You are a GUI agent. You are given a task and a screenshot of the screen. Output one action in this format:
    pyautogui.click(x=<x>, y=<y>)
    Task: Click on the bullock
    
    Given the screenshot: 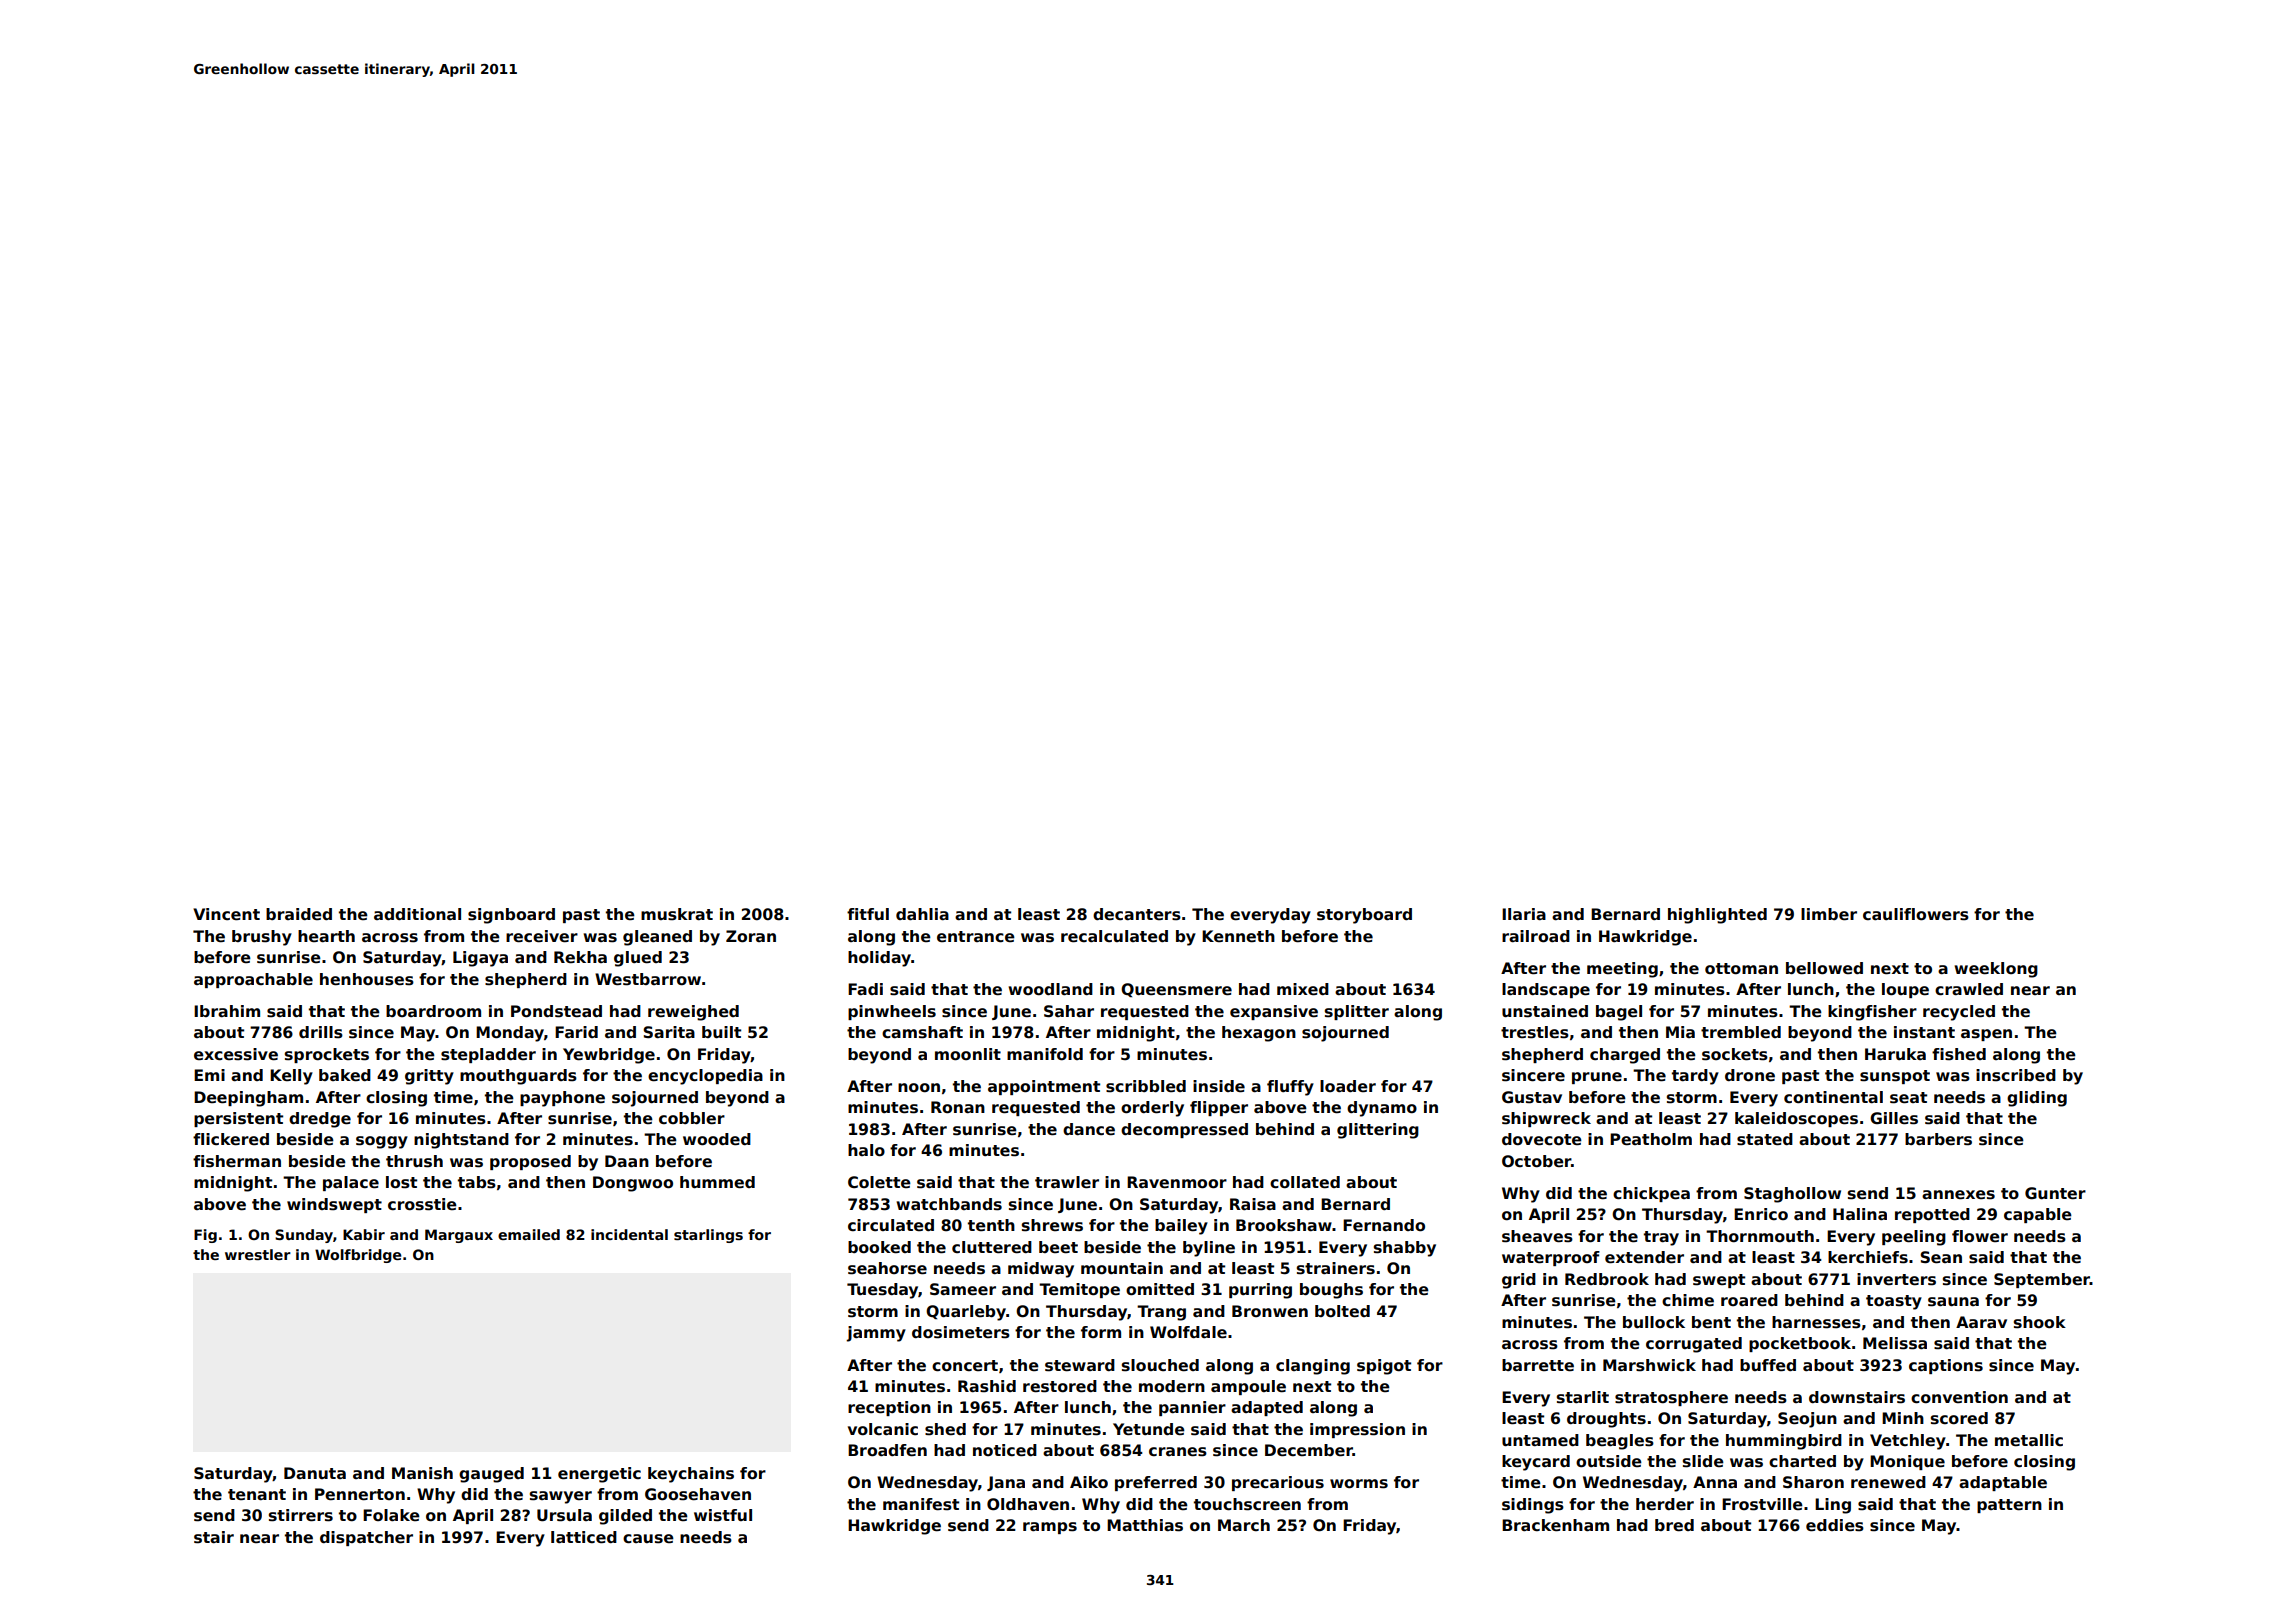 What is the action you would take?
    pyautogui.click(x=1654, y=1322)
